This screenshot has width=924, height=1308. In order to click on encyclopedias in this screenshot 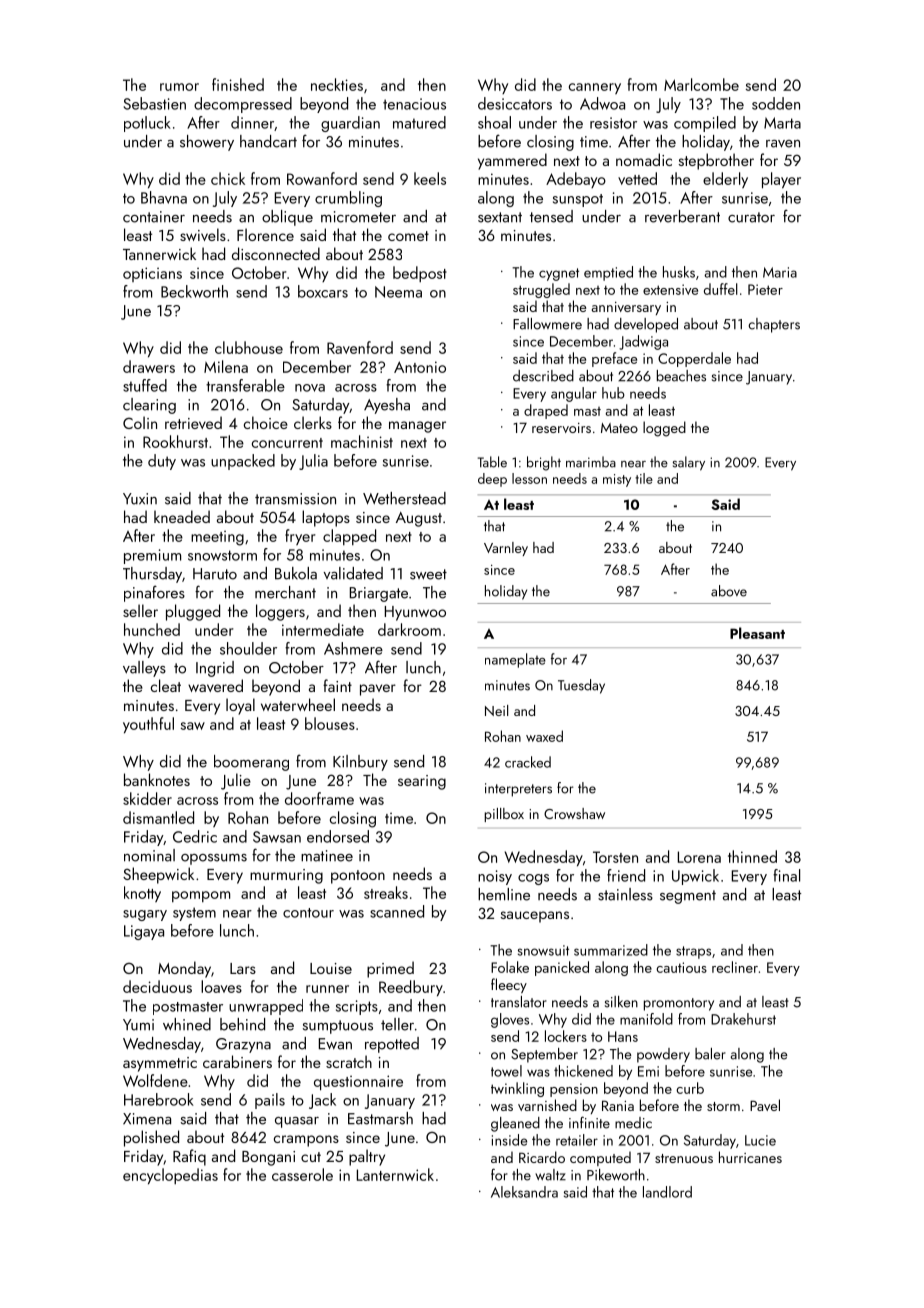, I will do `click(170, 1176)`.
